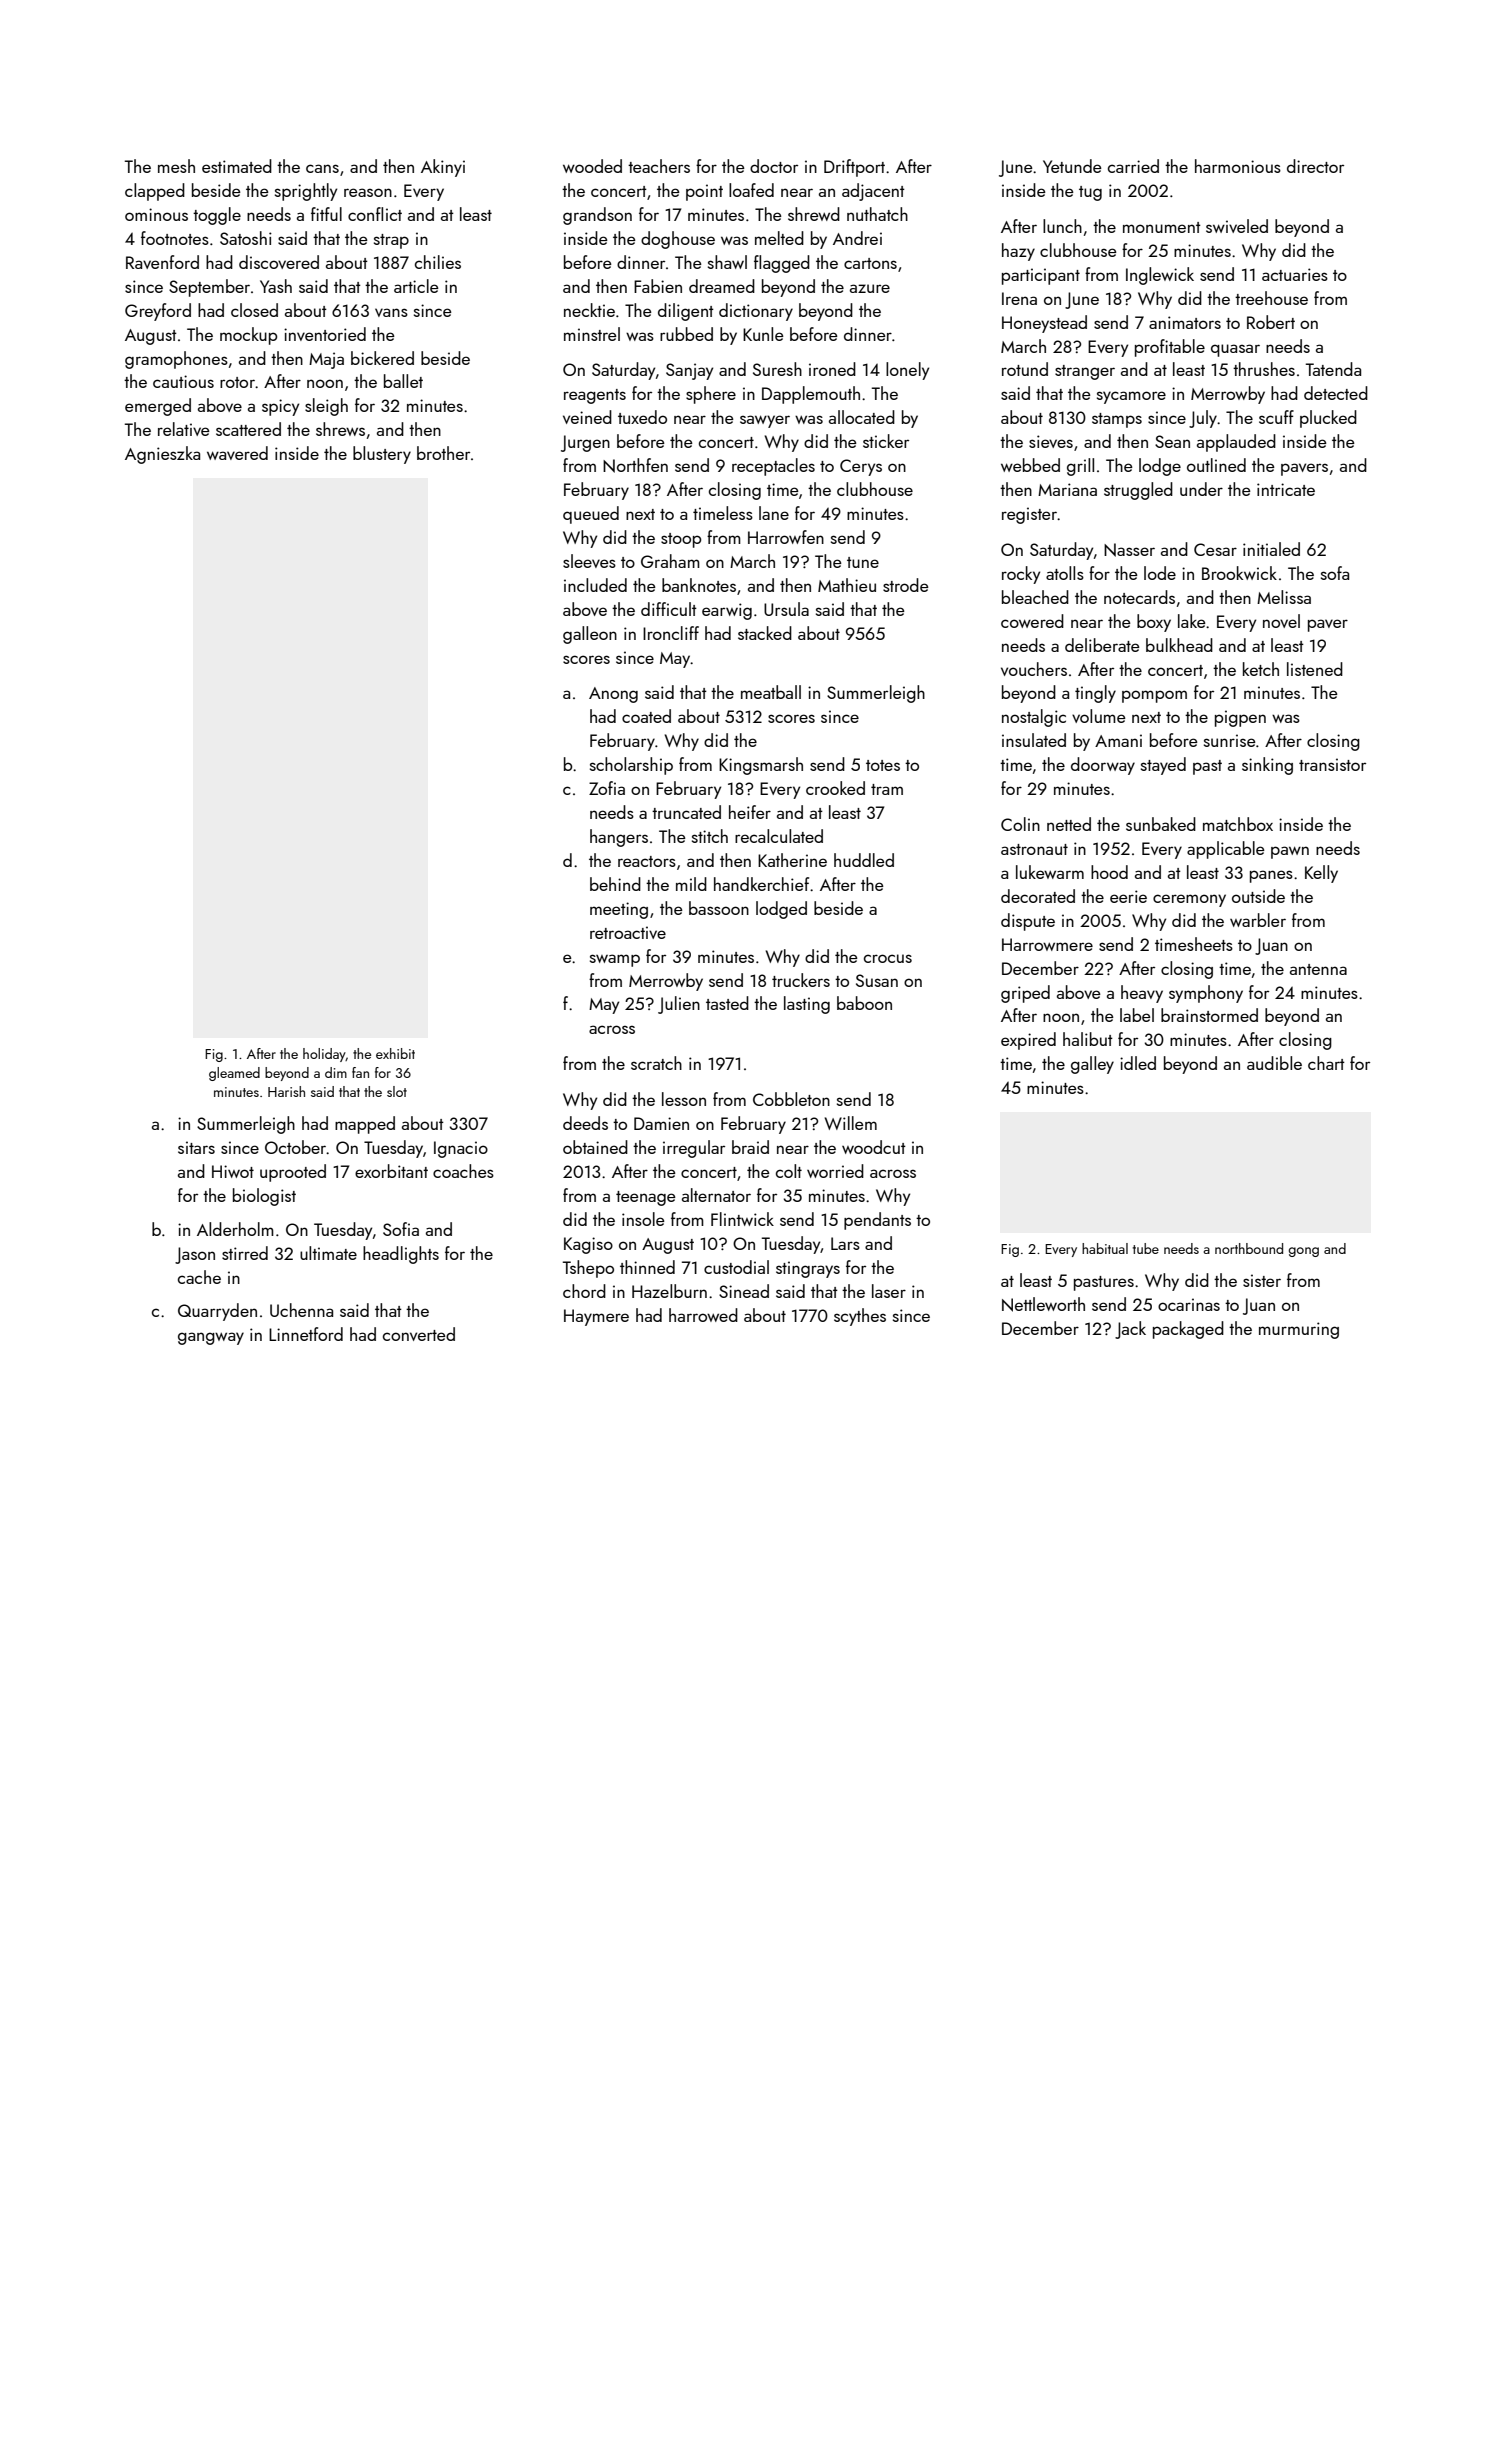 This screenshot has height=2464, width=1496. What do you see at coordinates (158, 407) in the screenshot?
I see `emerged` at bounding box center [158, 407].
